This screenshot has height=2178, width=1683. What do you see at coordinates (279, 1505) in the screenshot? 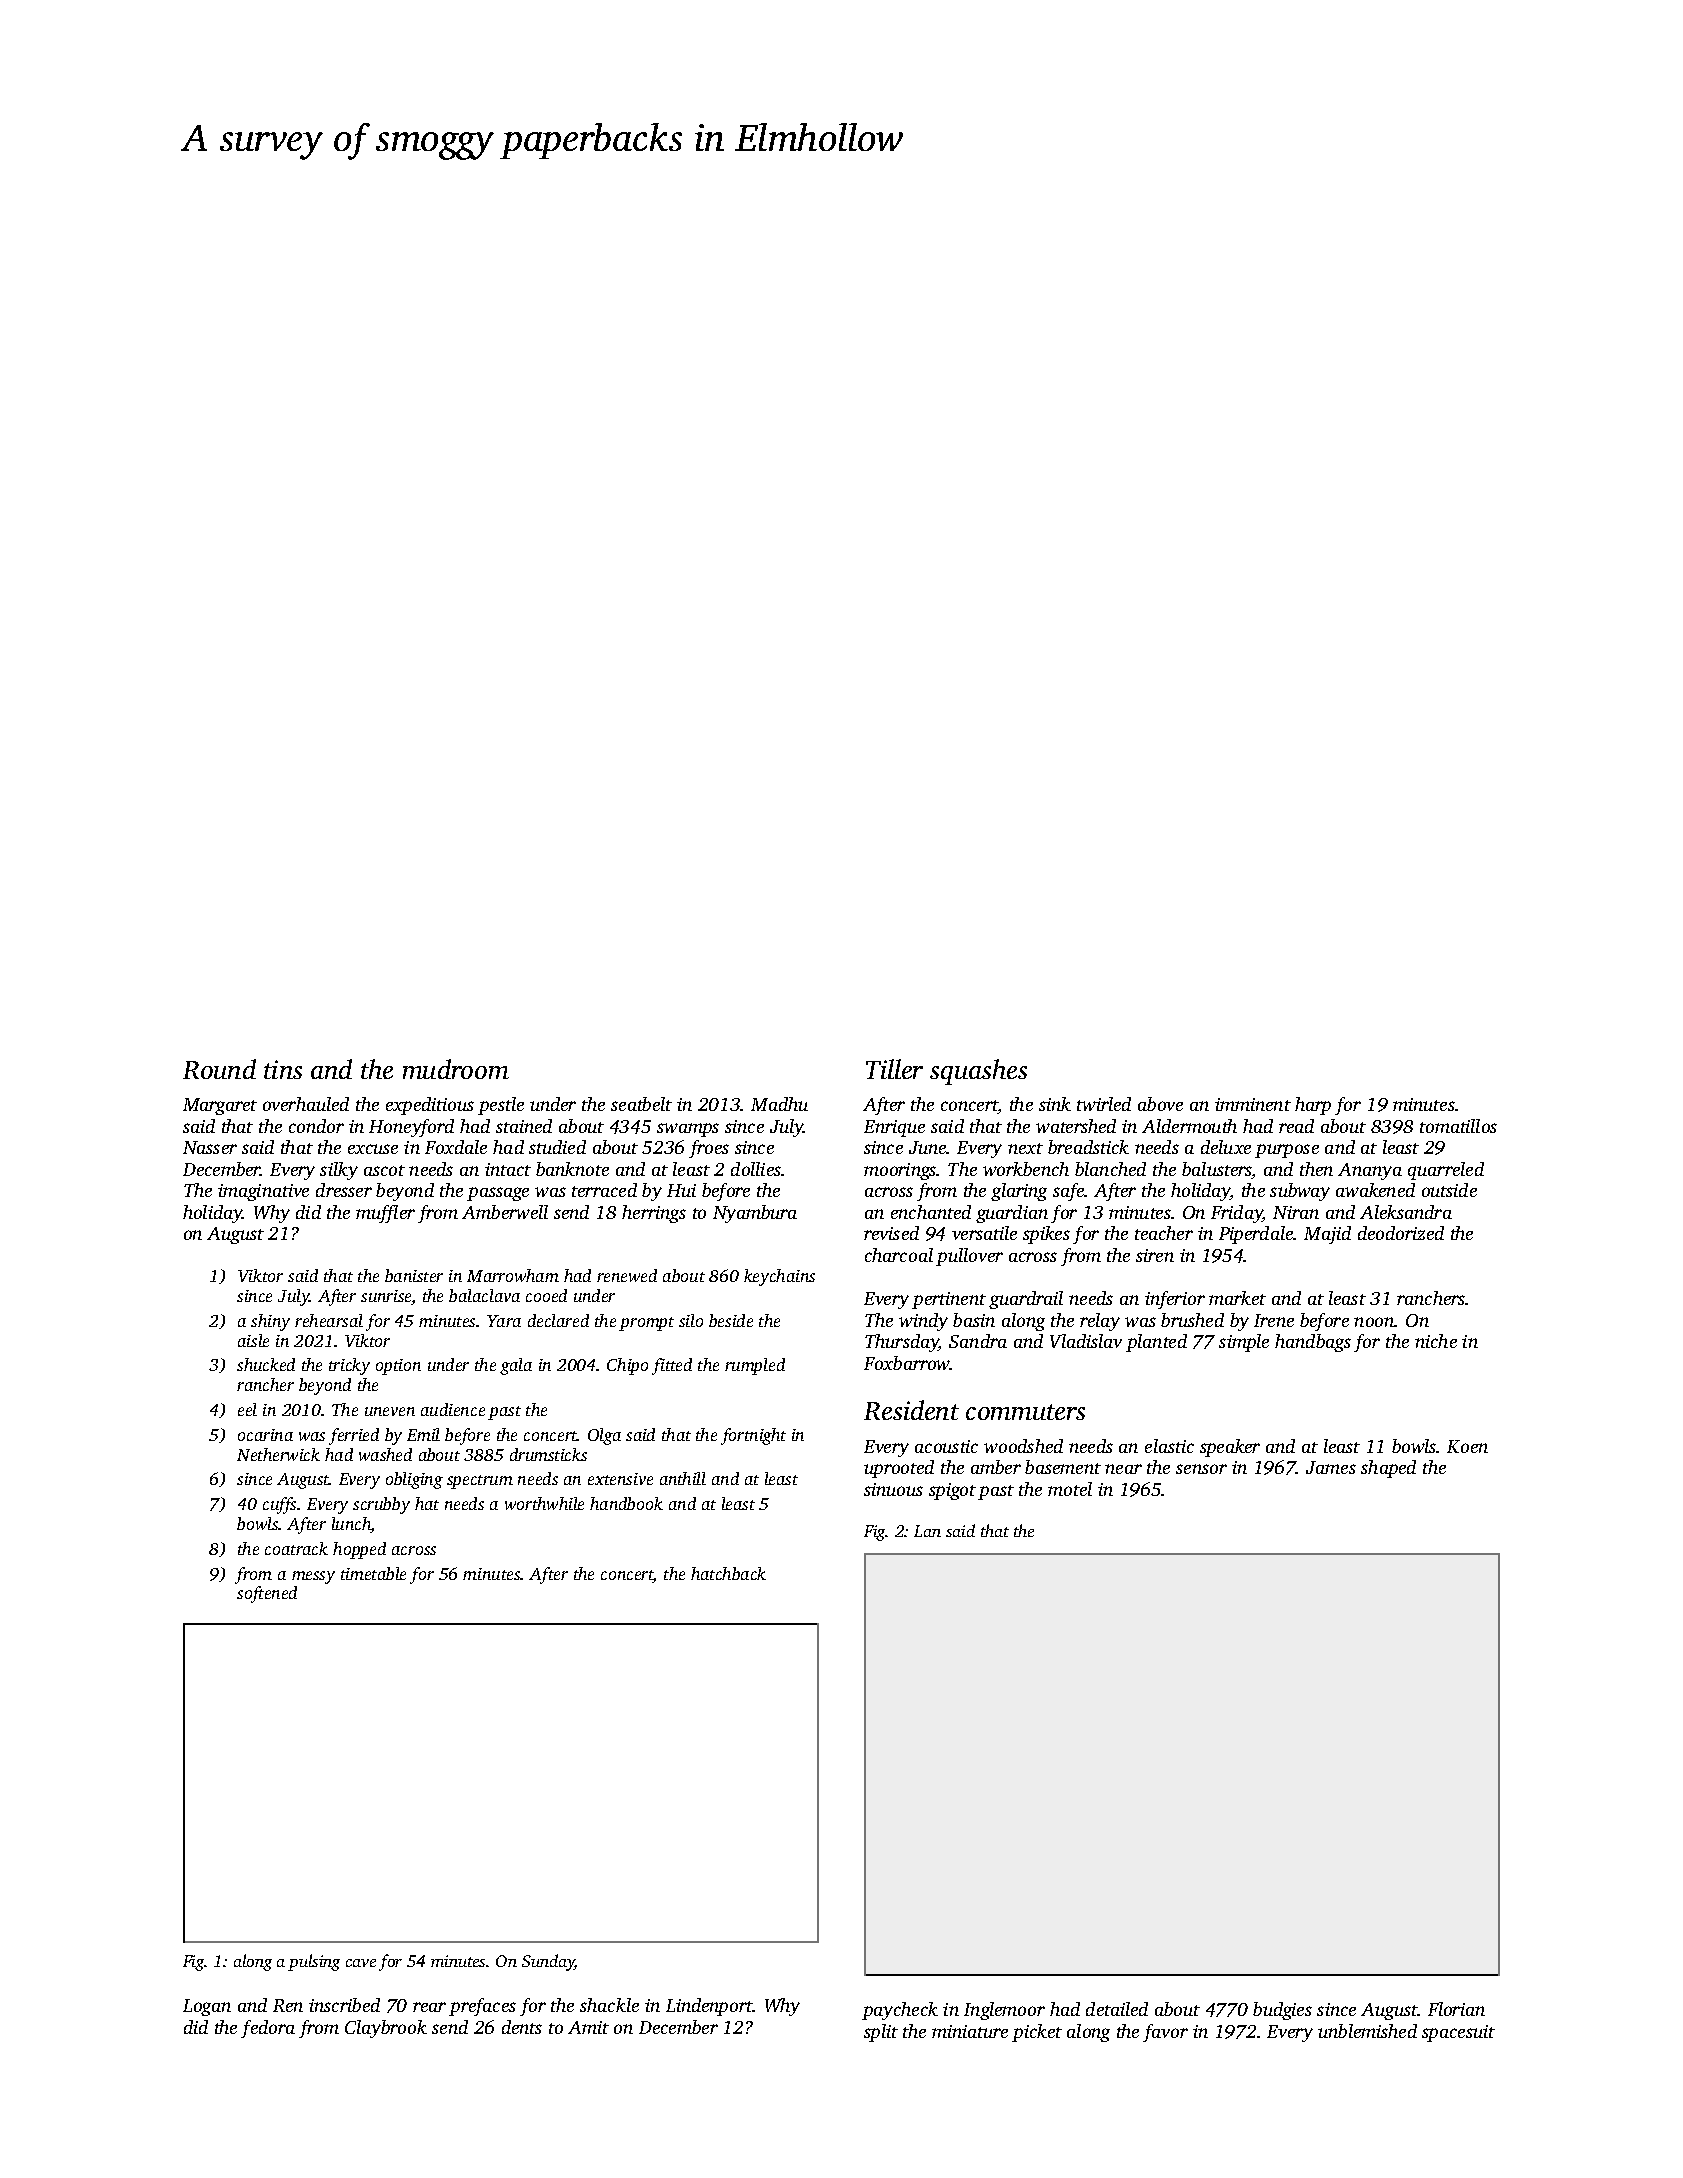
I see `cuffs` at bounding box center [279, 1505].
